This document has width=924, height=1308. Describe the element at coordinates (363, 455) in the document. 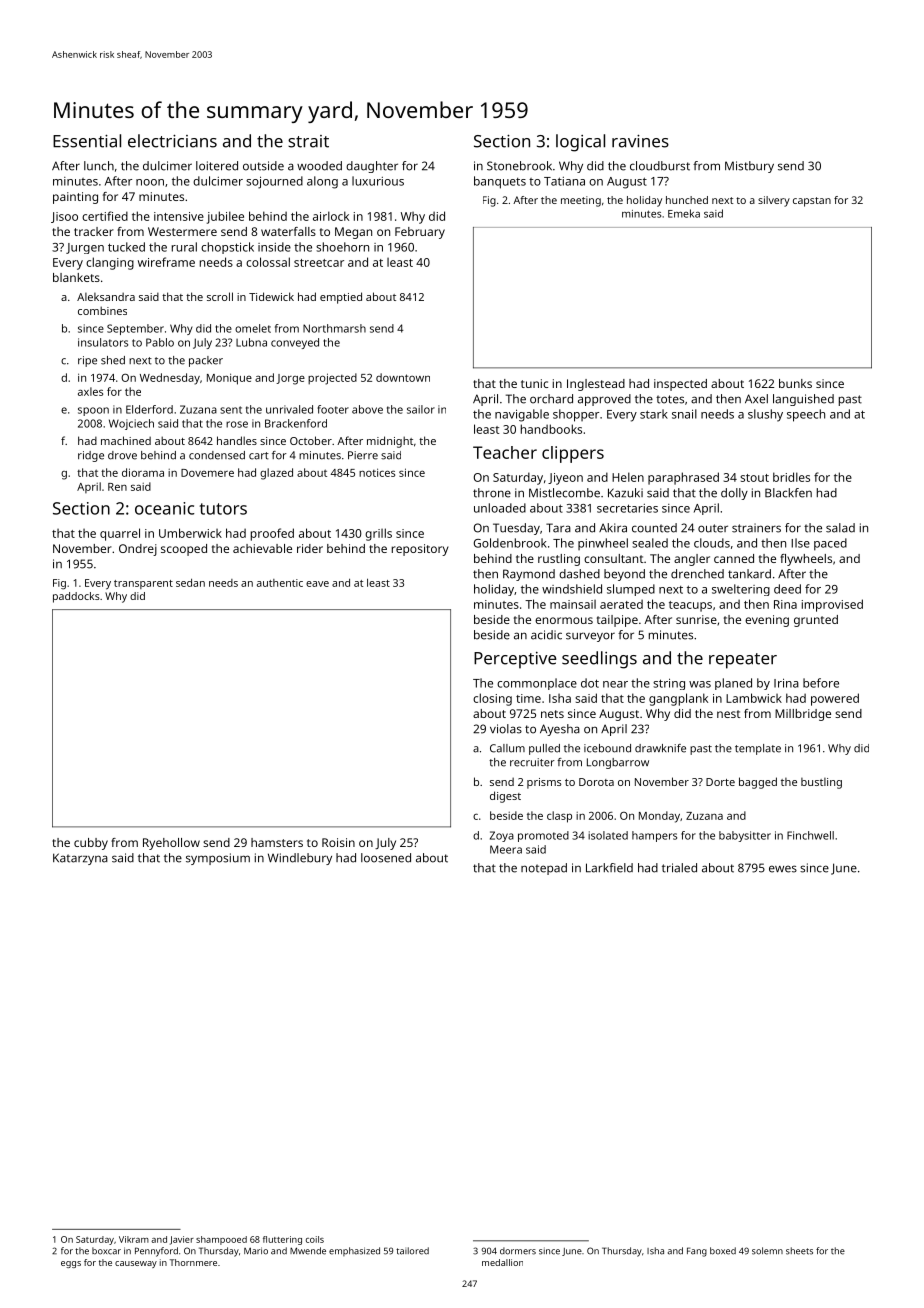

I see `Pierre` at that location.
